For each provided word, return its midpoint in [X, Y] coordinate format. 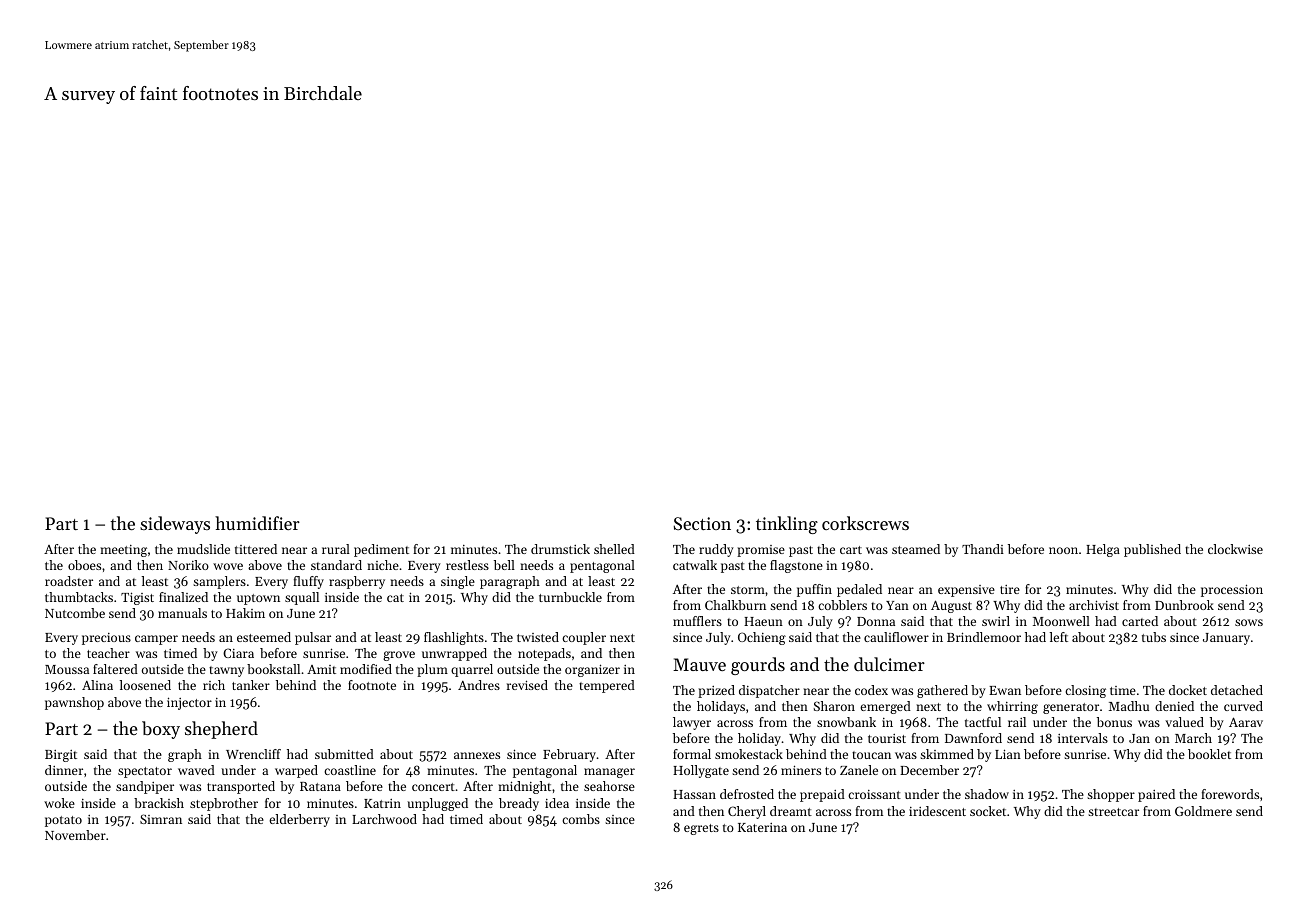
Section [702, 523]
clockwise [1235, 549]
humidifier [257, 523]
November [75, 835]
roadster [69, 581]
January [1226, 639]
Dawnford [973, 738]
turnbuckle [570, 597]
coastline [350, 770]
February [569, 755]
